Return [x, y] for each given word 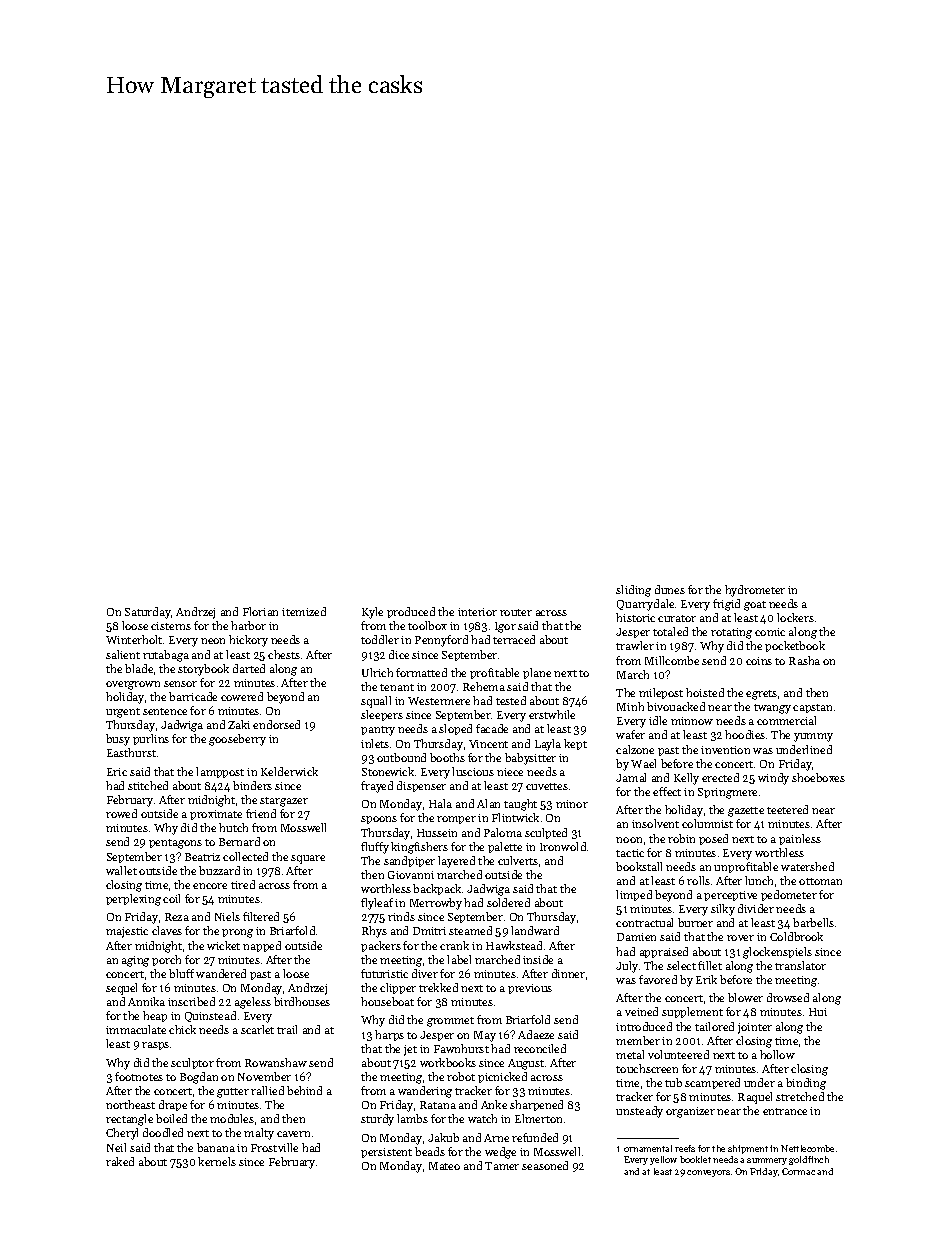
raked [120, 1161]
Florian [260, 611]
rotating [731, 633]
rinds [401, 916]
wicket [223, 945]
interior [477, 612]
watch [482, 1118]
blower [745, 997]
